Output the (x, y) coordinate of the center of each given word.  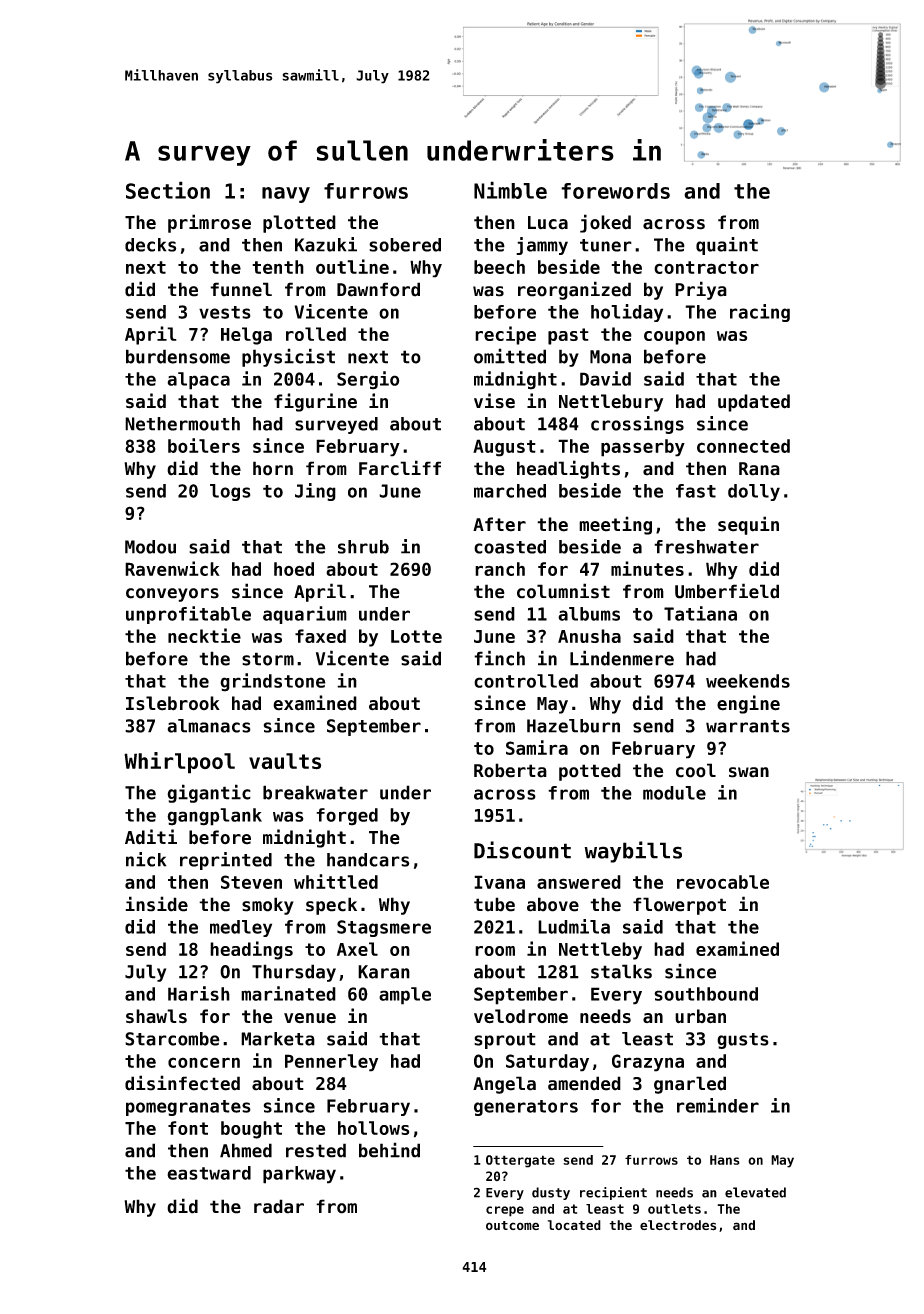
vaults (285, 761)
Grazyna (648, 1063)
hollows (373, 1128)
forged (347, 817)
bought (251, 1130)
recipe (505, 335)
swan (749, 772)
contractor (706, 267)
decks (150, 245)
